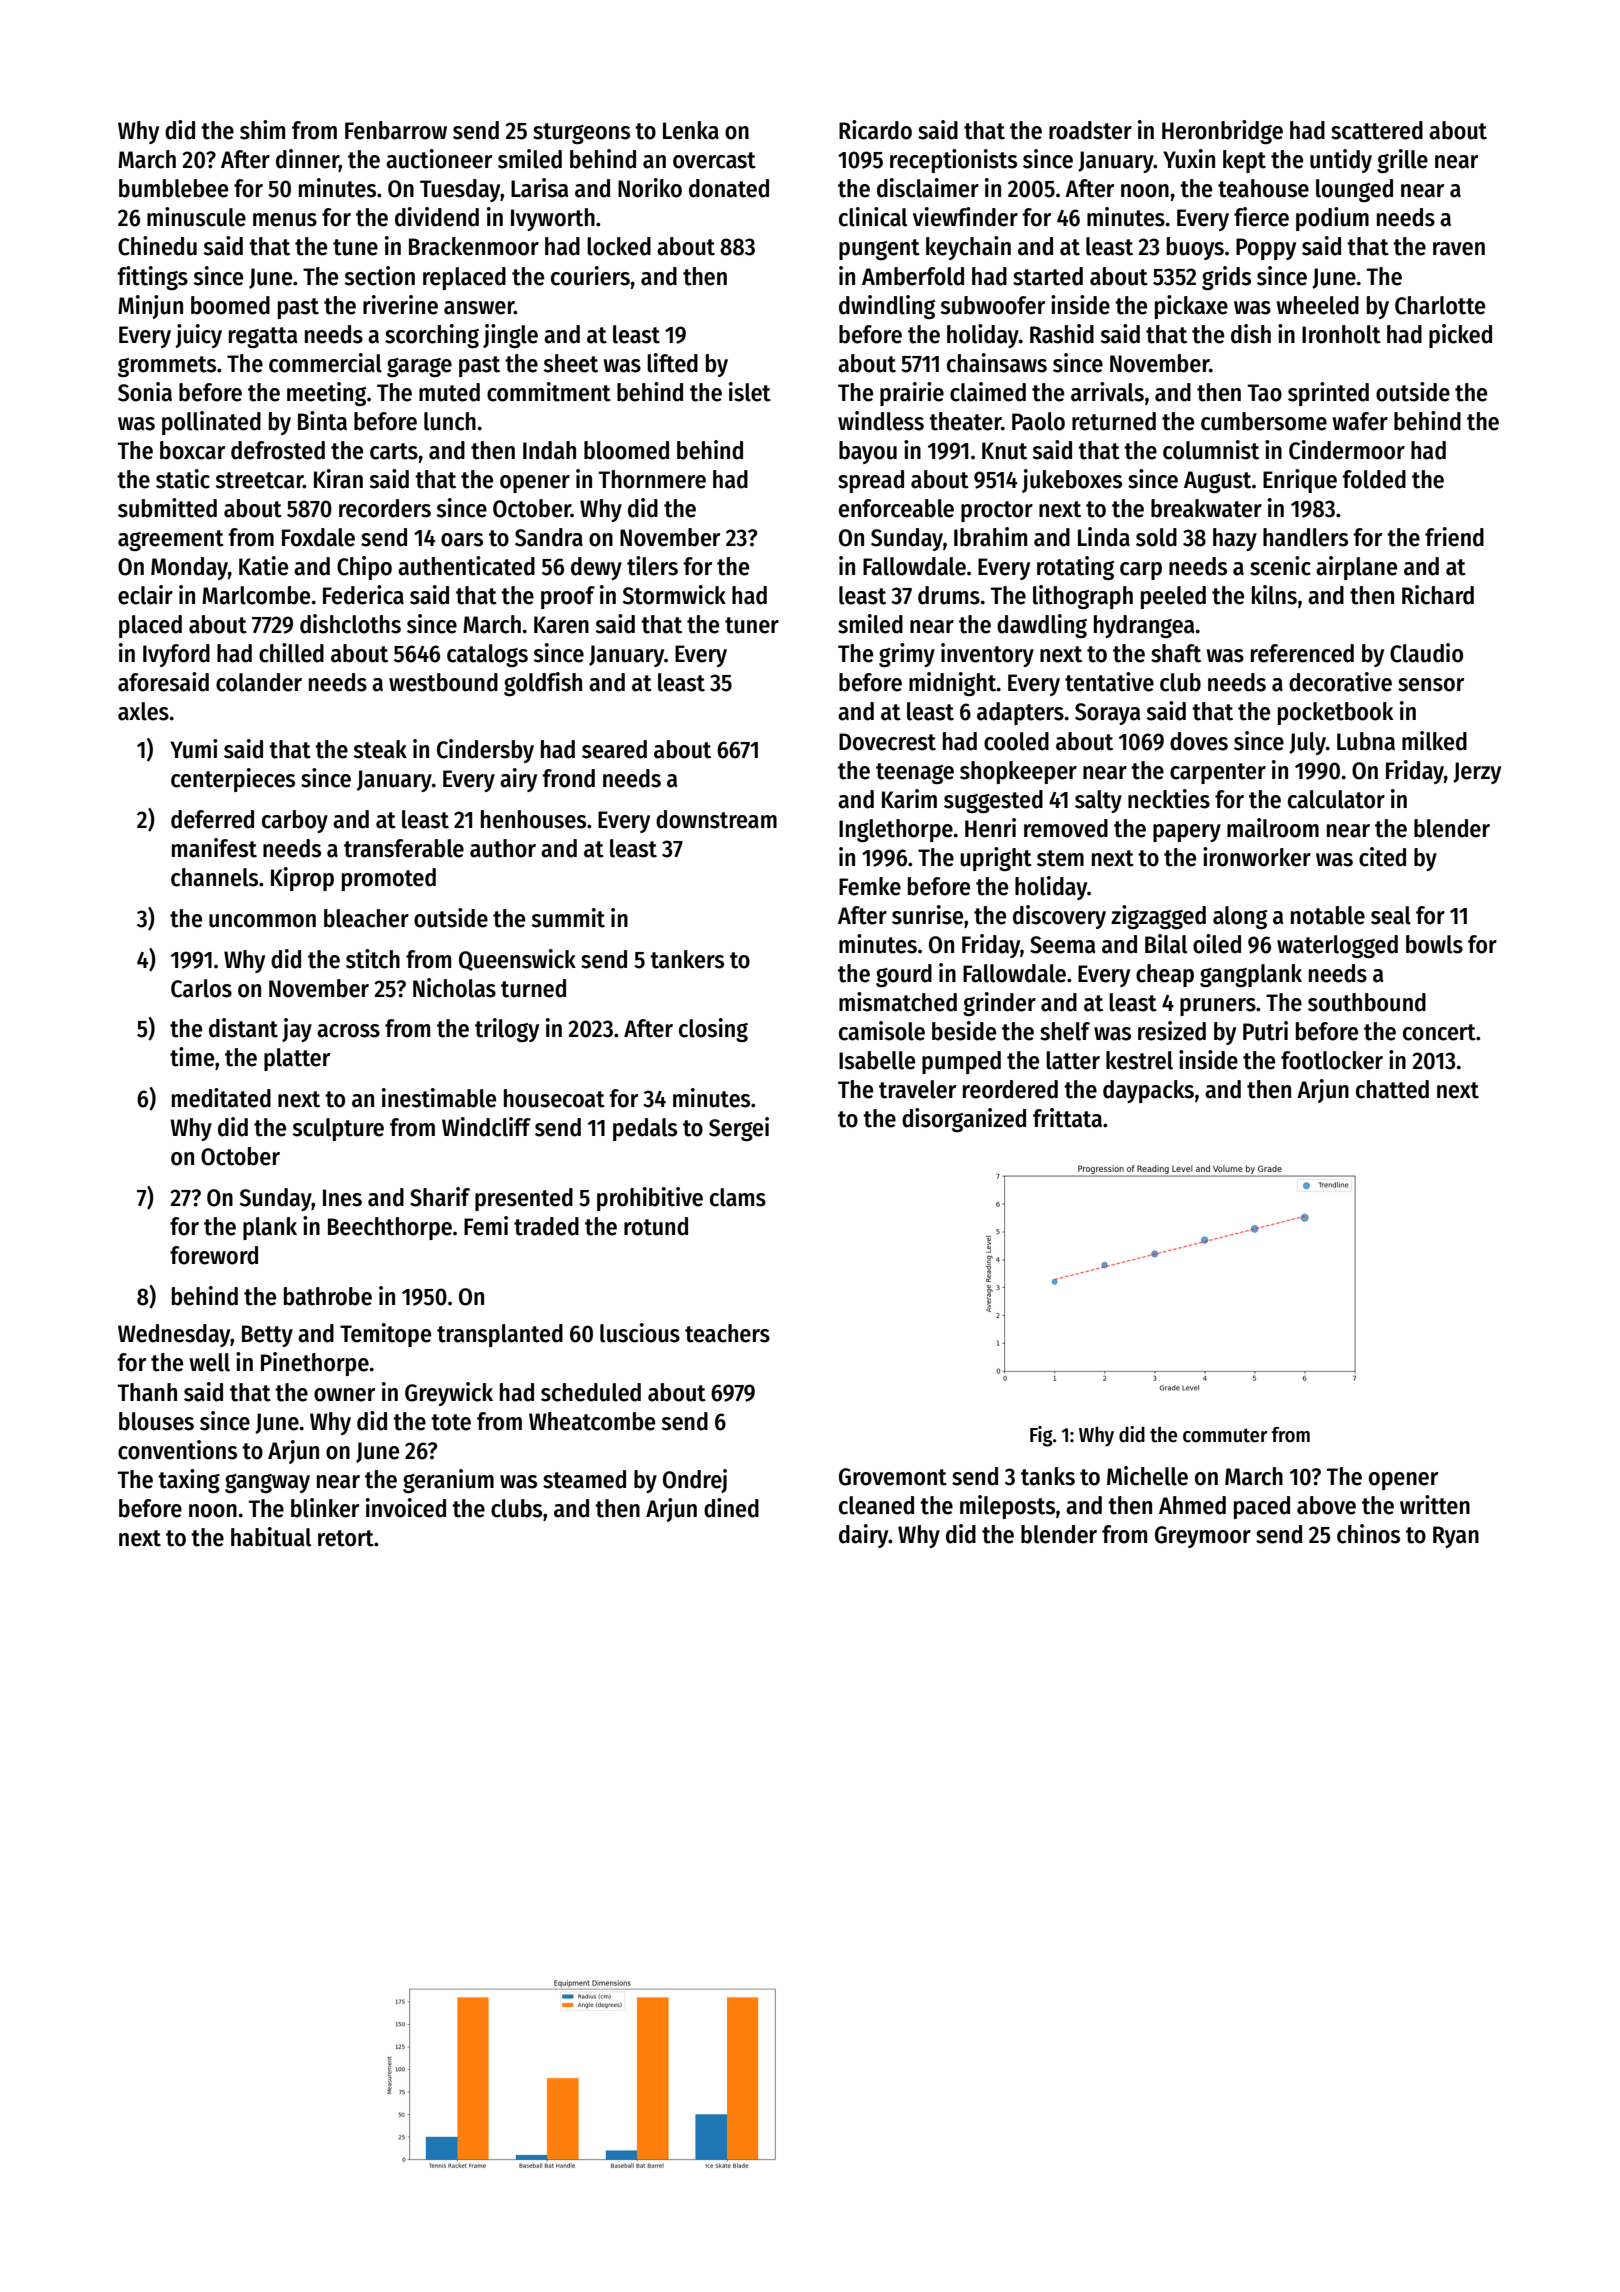 The height and width of the screenshot is (2292, 1620). What do you see at coordinates (212, 819) in the screenshot?
I see `deferred` at bounding box center [212, 819].
